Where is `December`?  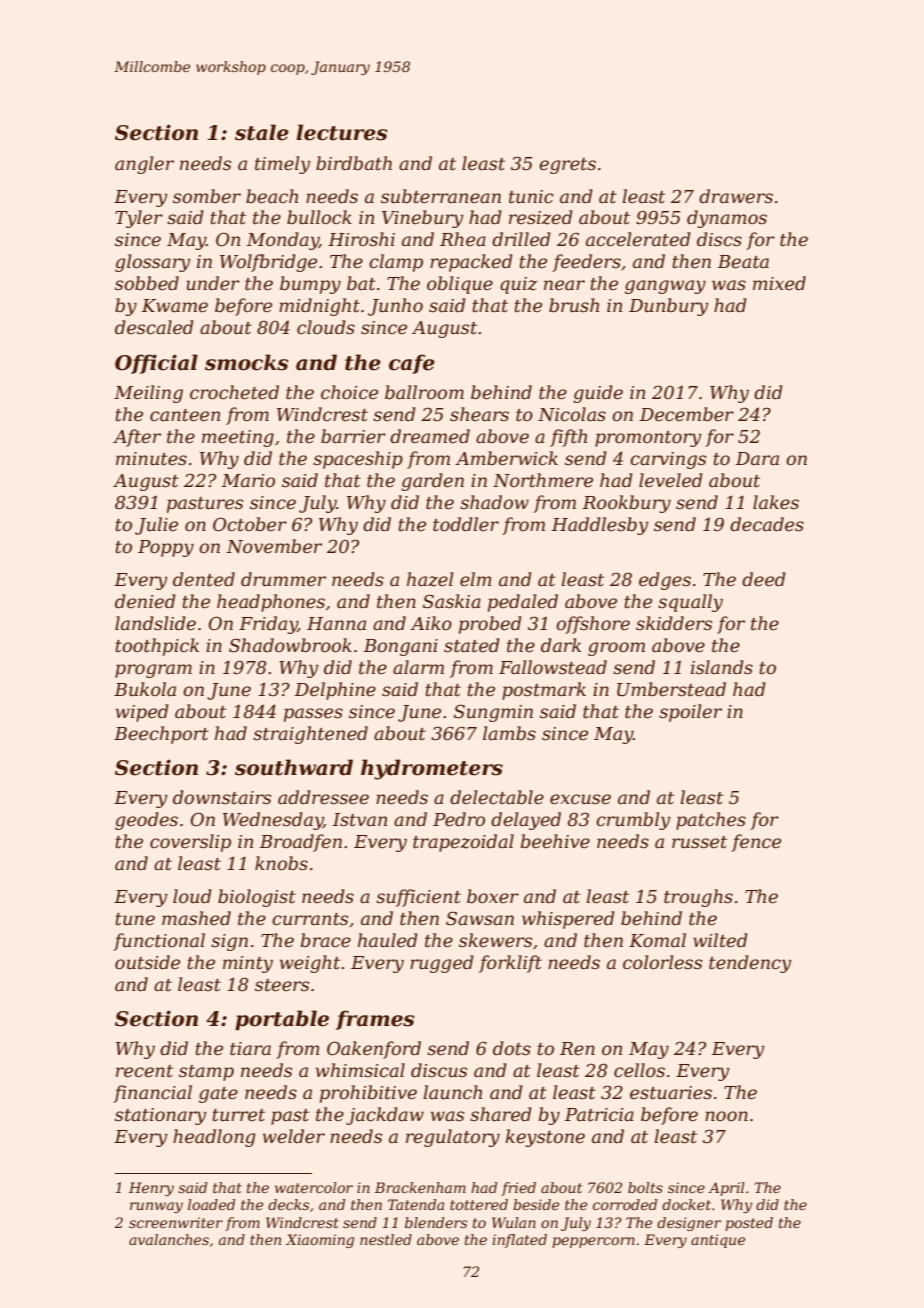 December is located at coordinates (686, 414).
